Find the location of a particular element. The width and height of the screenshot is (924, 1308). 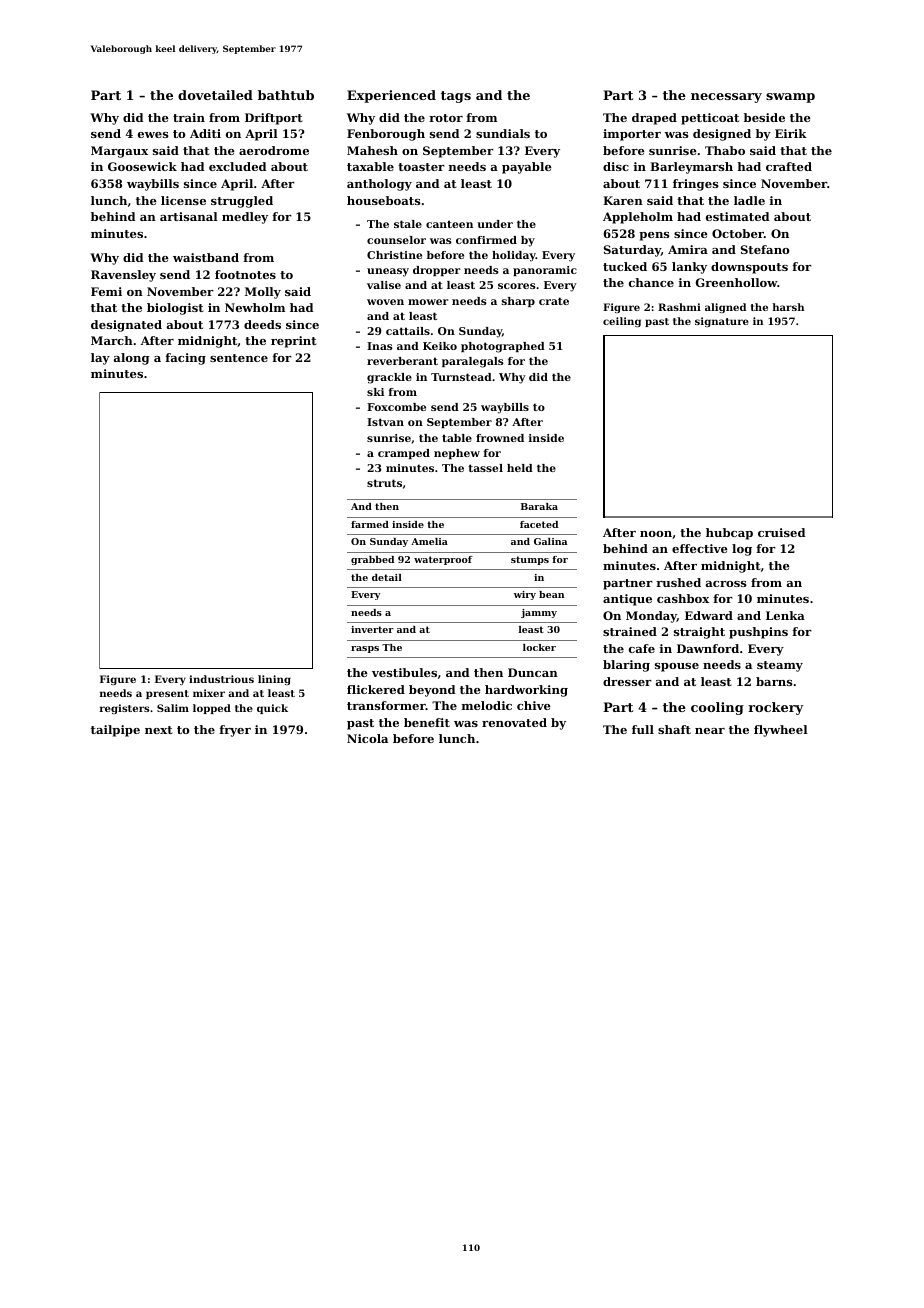

confirmed is located at coordinates (486, 240).
